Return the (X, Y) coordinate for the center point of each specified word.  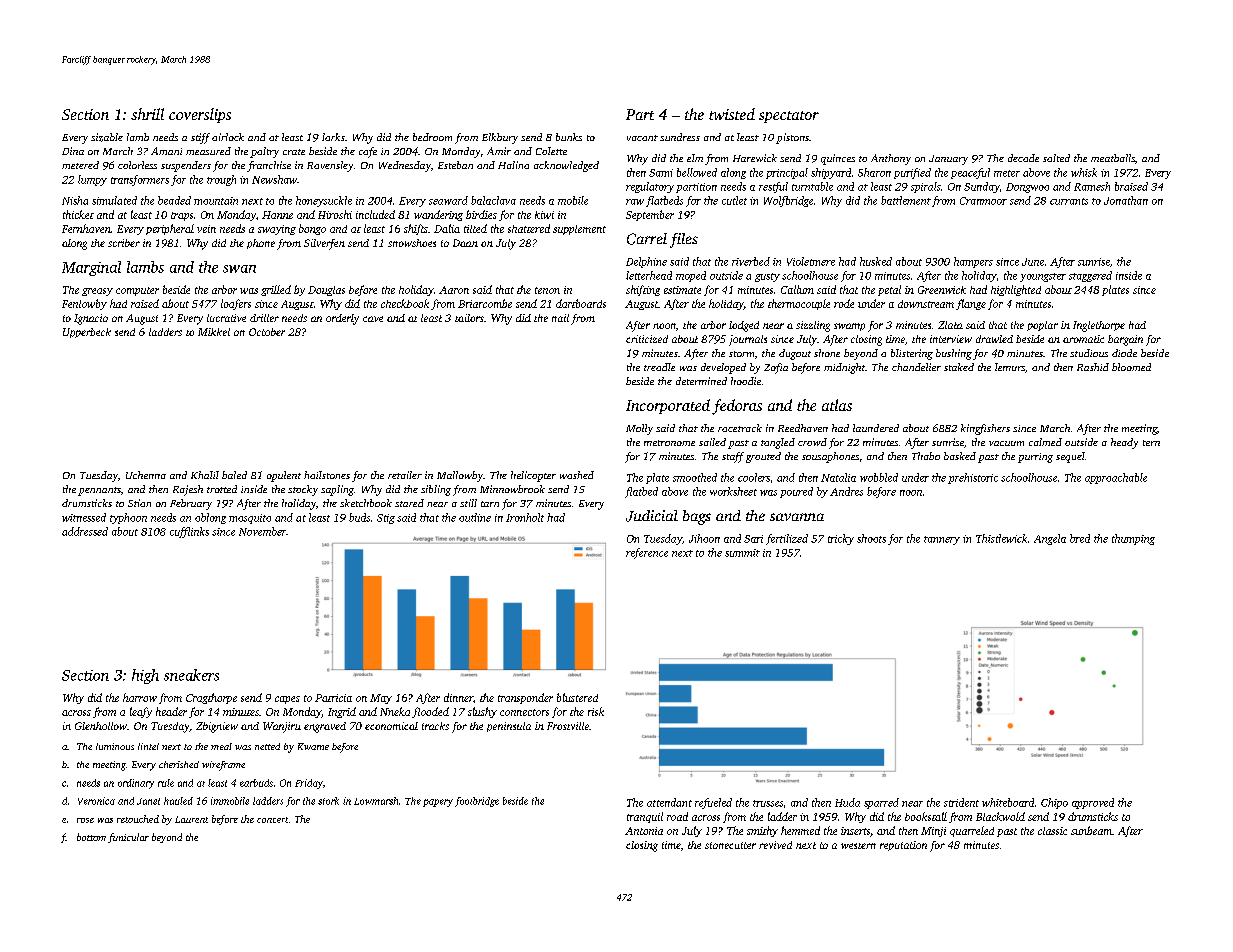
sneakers (191, 675)
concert (272, 820)
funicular (128, 838)
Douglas (326, 291)
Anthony (891, 159)
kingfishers (985, 429)
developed (723, 368)
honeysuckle (324, 201)
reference (647, 553)
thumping (1133, 539)
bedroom (432, 137)
